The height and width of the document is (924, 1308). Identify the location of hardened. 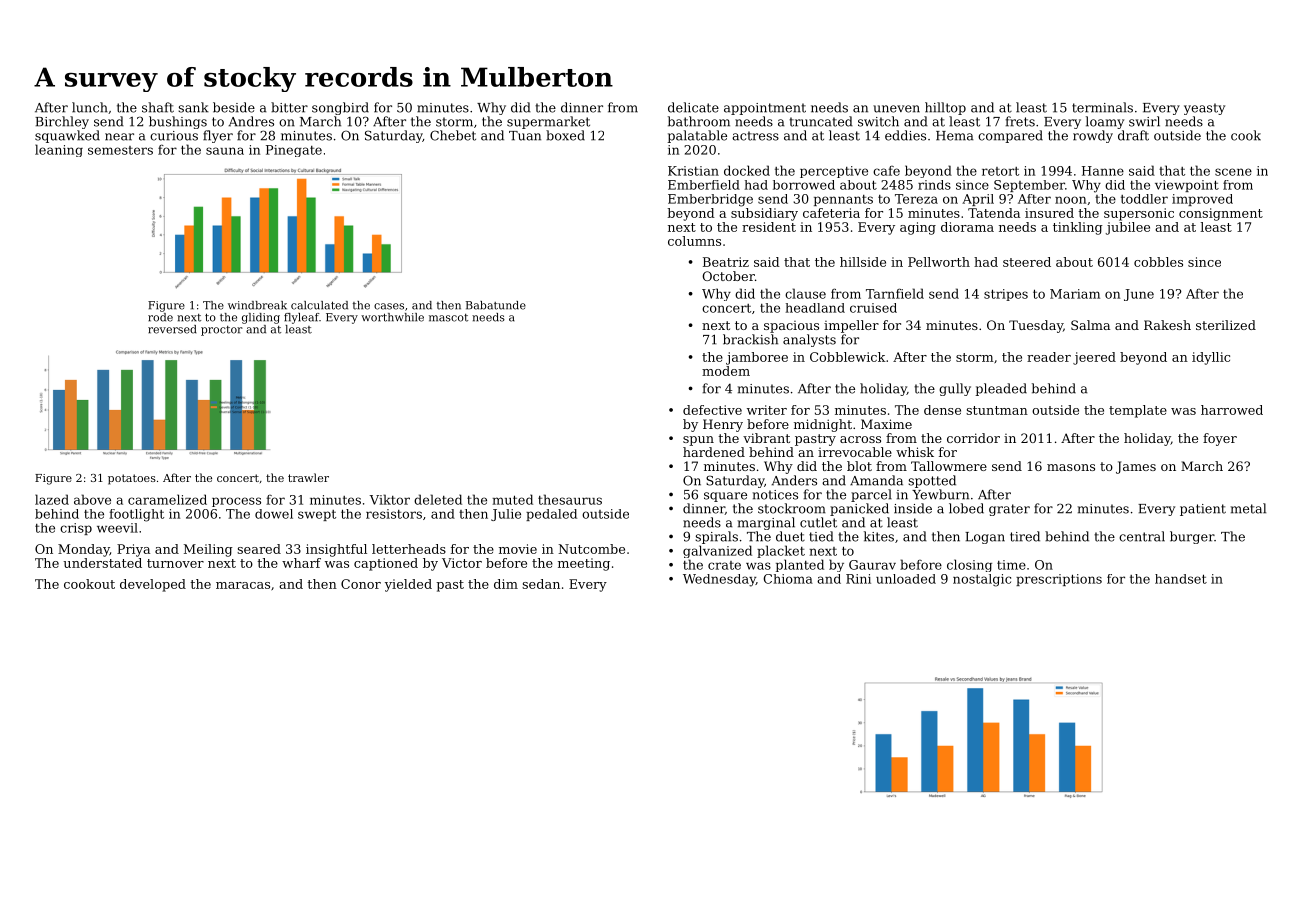
(714, 452).
